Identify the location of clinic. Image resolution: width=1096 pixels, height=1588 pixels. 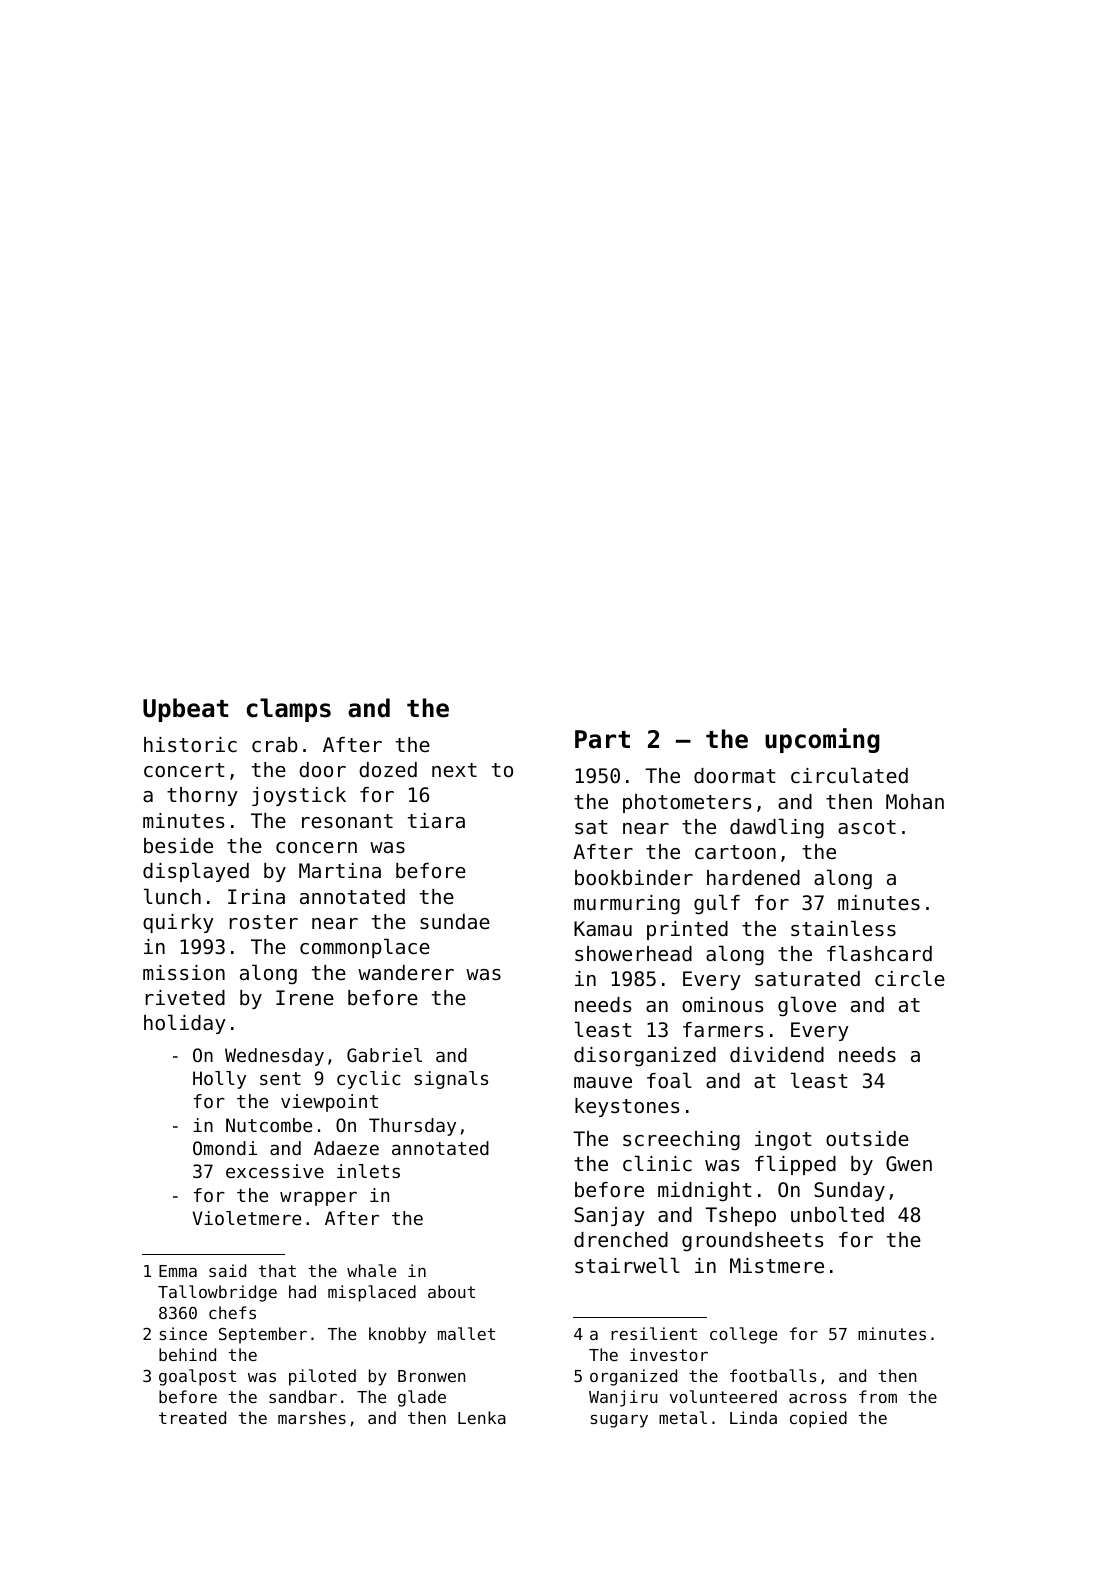
(657, 1163).
